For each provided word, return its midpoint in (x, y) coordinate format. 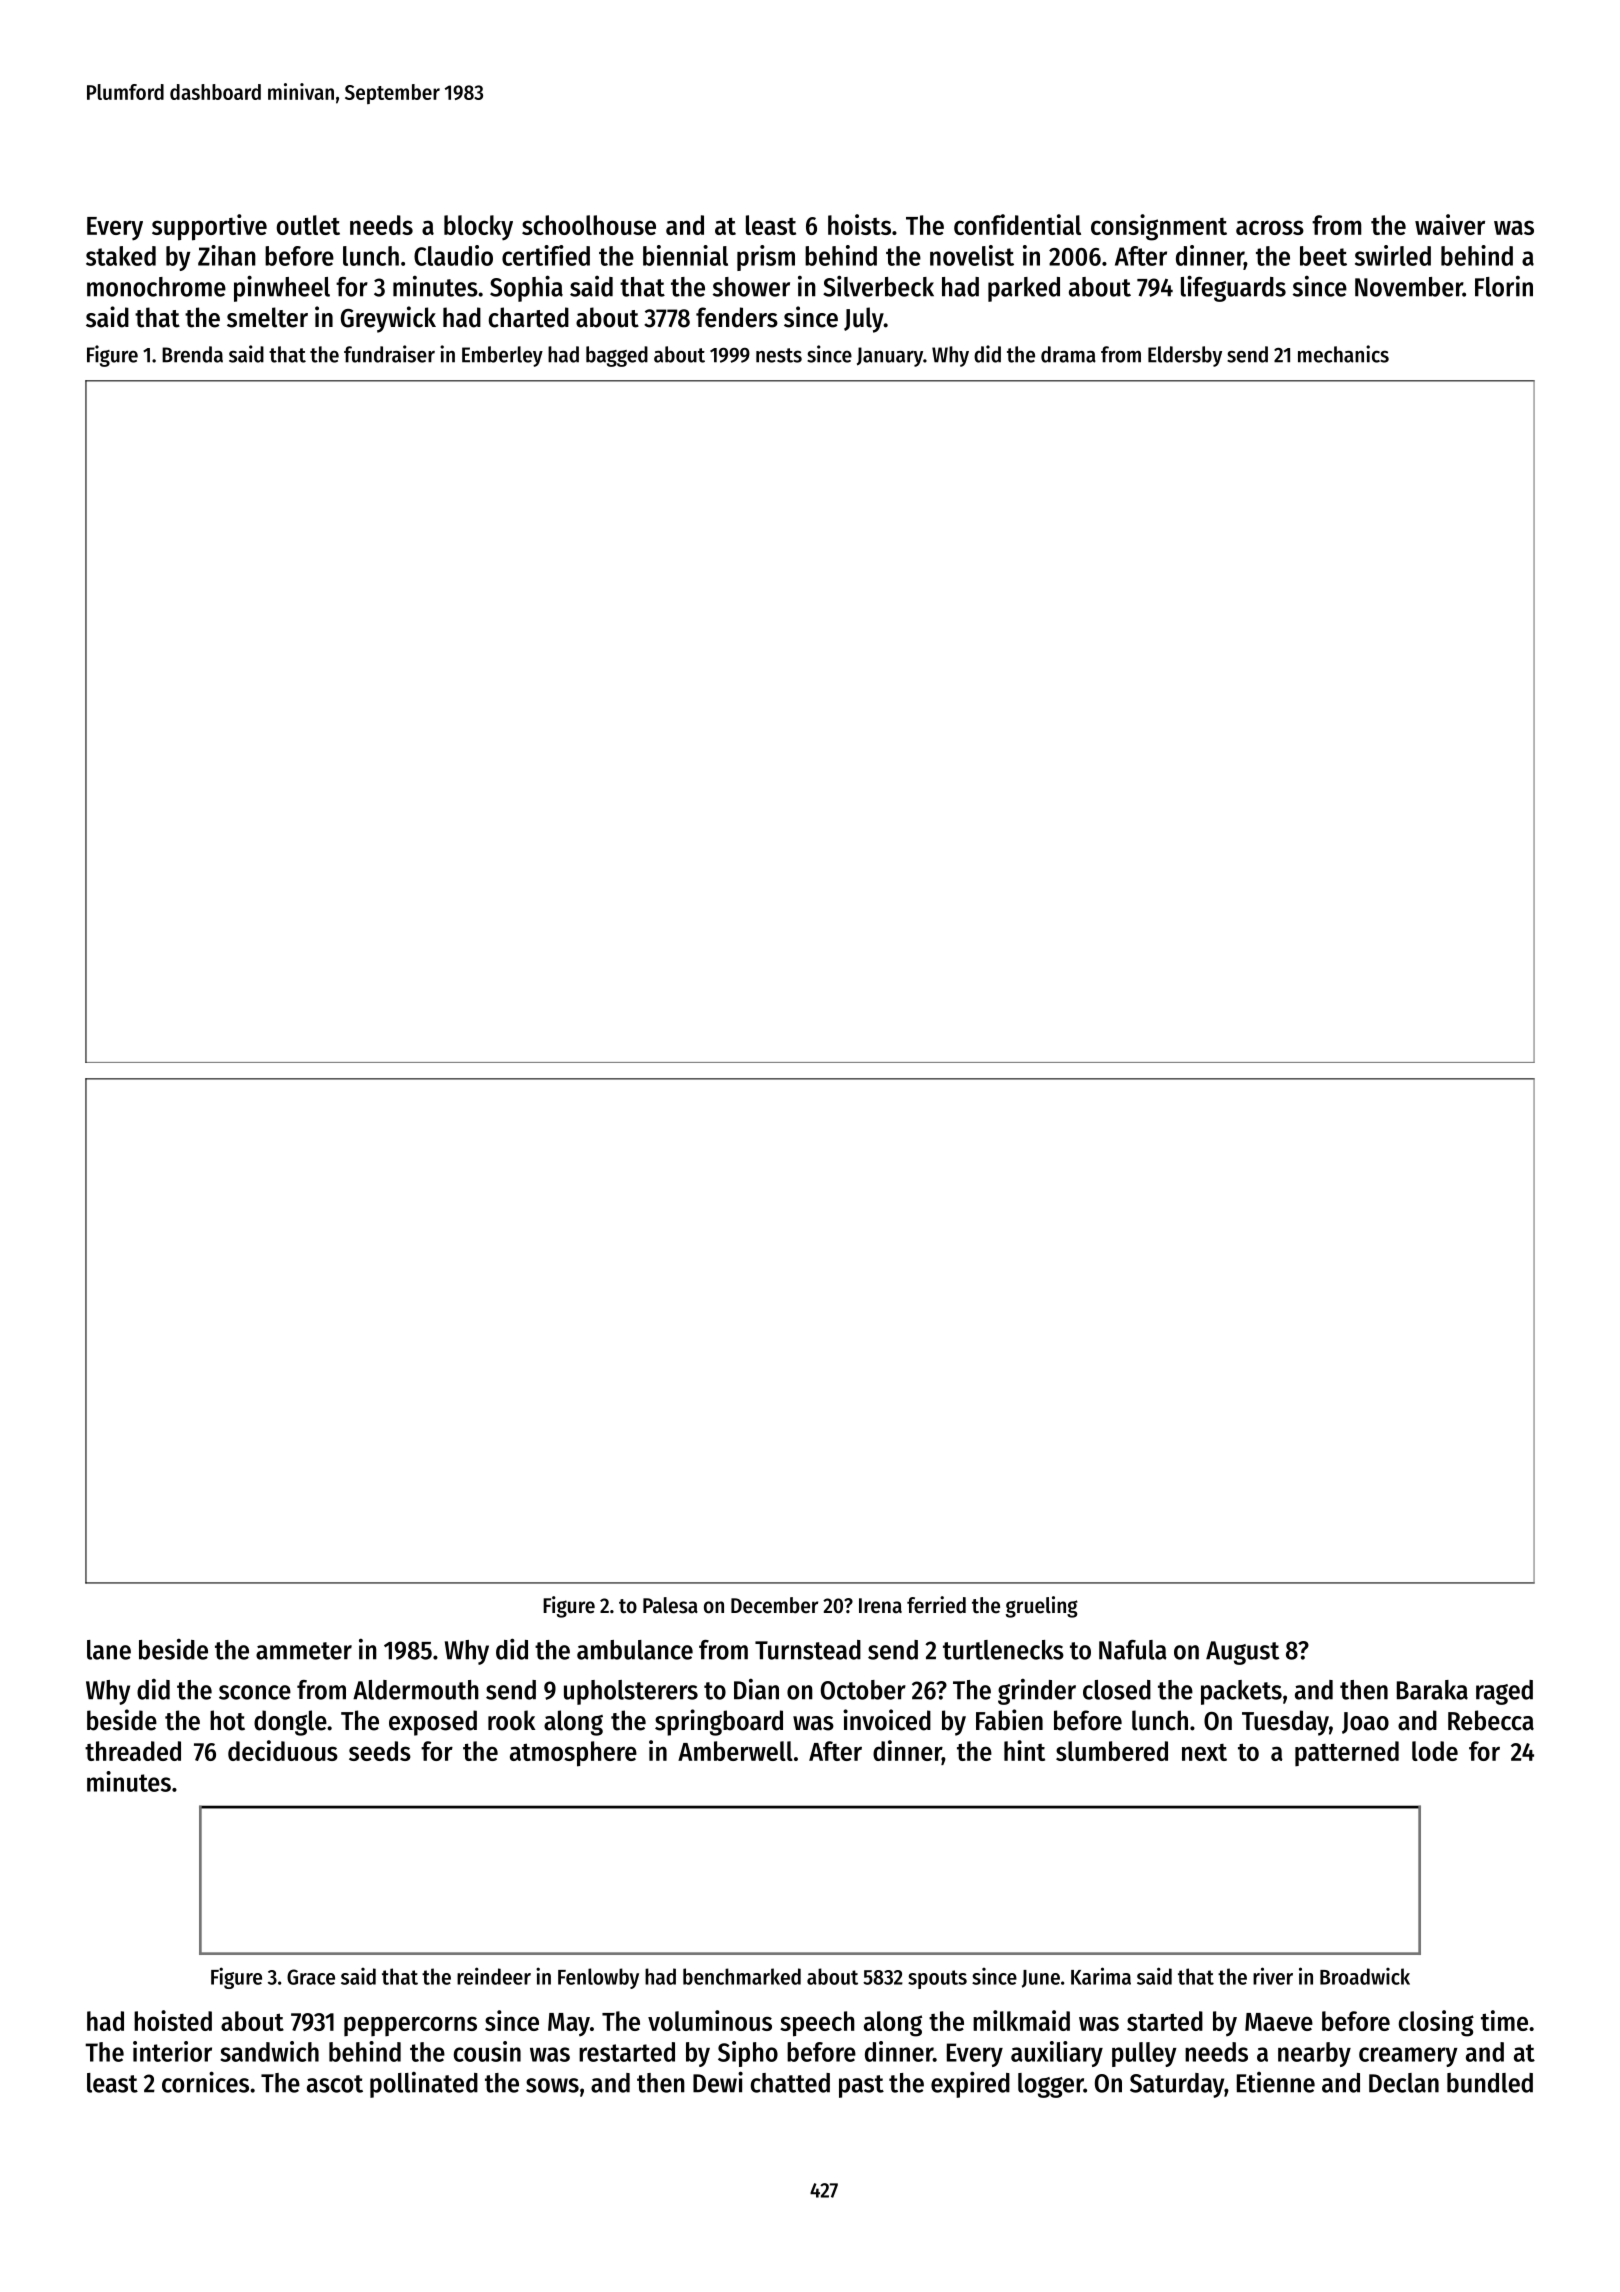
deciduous (283, 1750)
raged (1504, 1692)
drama (1068, 354)
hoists (859, 224)
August (1243, 1653)
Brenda (192, 354)
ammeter (304, 1651)
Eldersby (1185, 356)
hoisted (173, 2020)
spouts (937, 1979)
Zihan (227, 255)
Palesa (670, 1605)
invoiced (887, 1720)
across (1270, 227)
